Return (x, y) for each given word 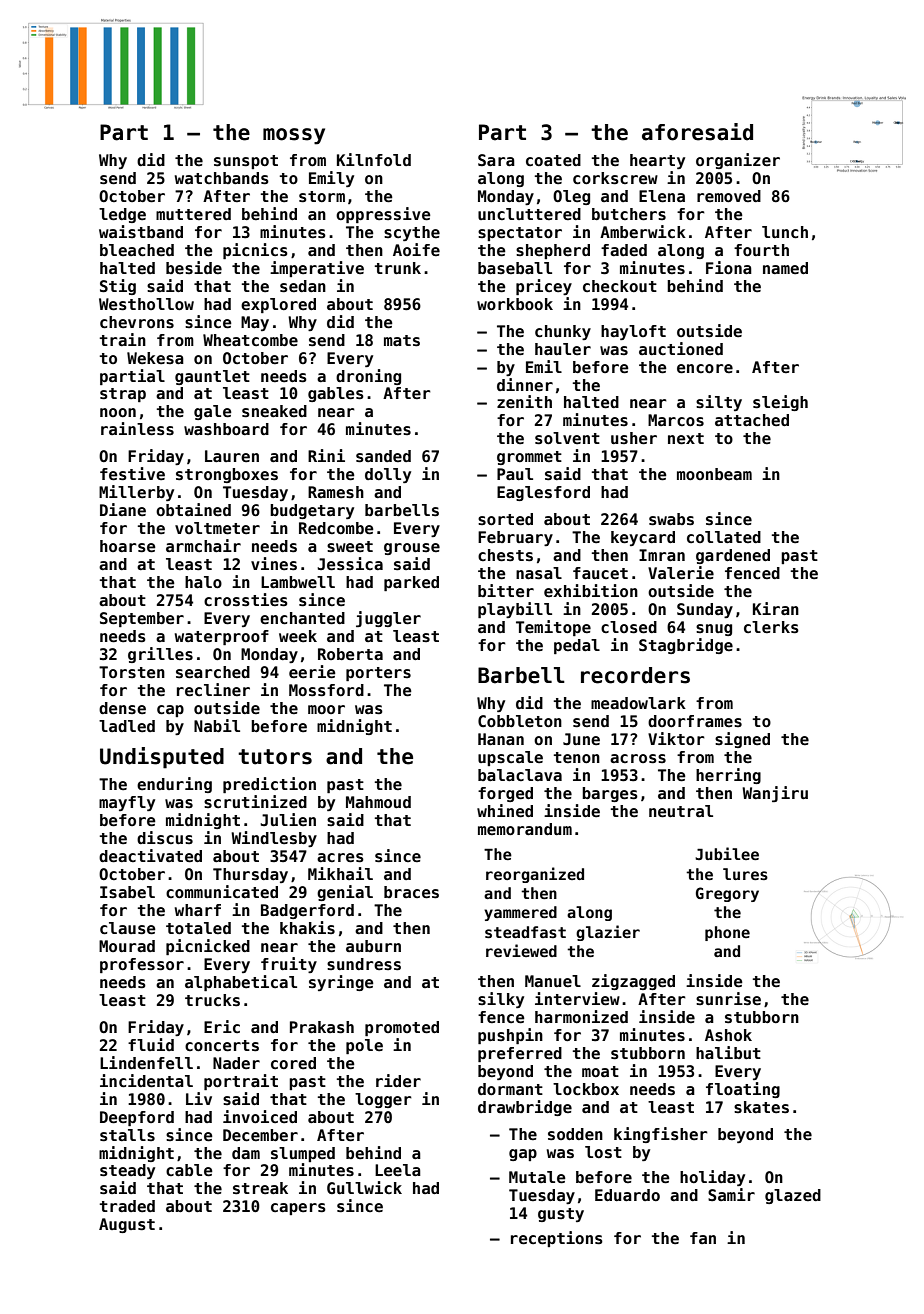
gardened (733, 556)
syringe (341, 983)
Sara (496, 160)
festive (132, 474)
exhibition (591, 591)
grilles (160, 655)
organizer (738, 161)
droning (368, 377)
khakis (307, 927)
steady (127, 1171)
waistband (141, 231)
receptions (557, 1239)
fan (703, 1238)
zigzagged (633, 982)
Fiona (729, 267)
